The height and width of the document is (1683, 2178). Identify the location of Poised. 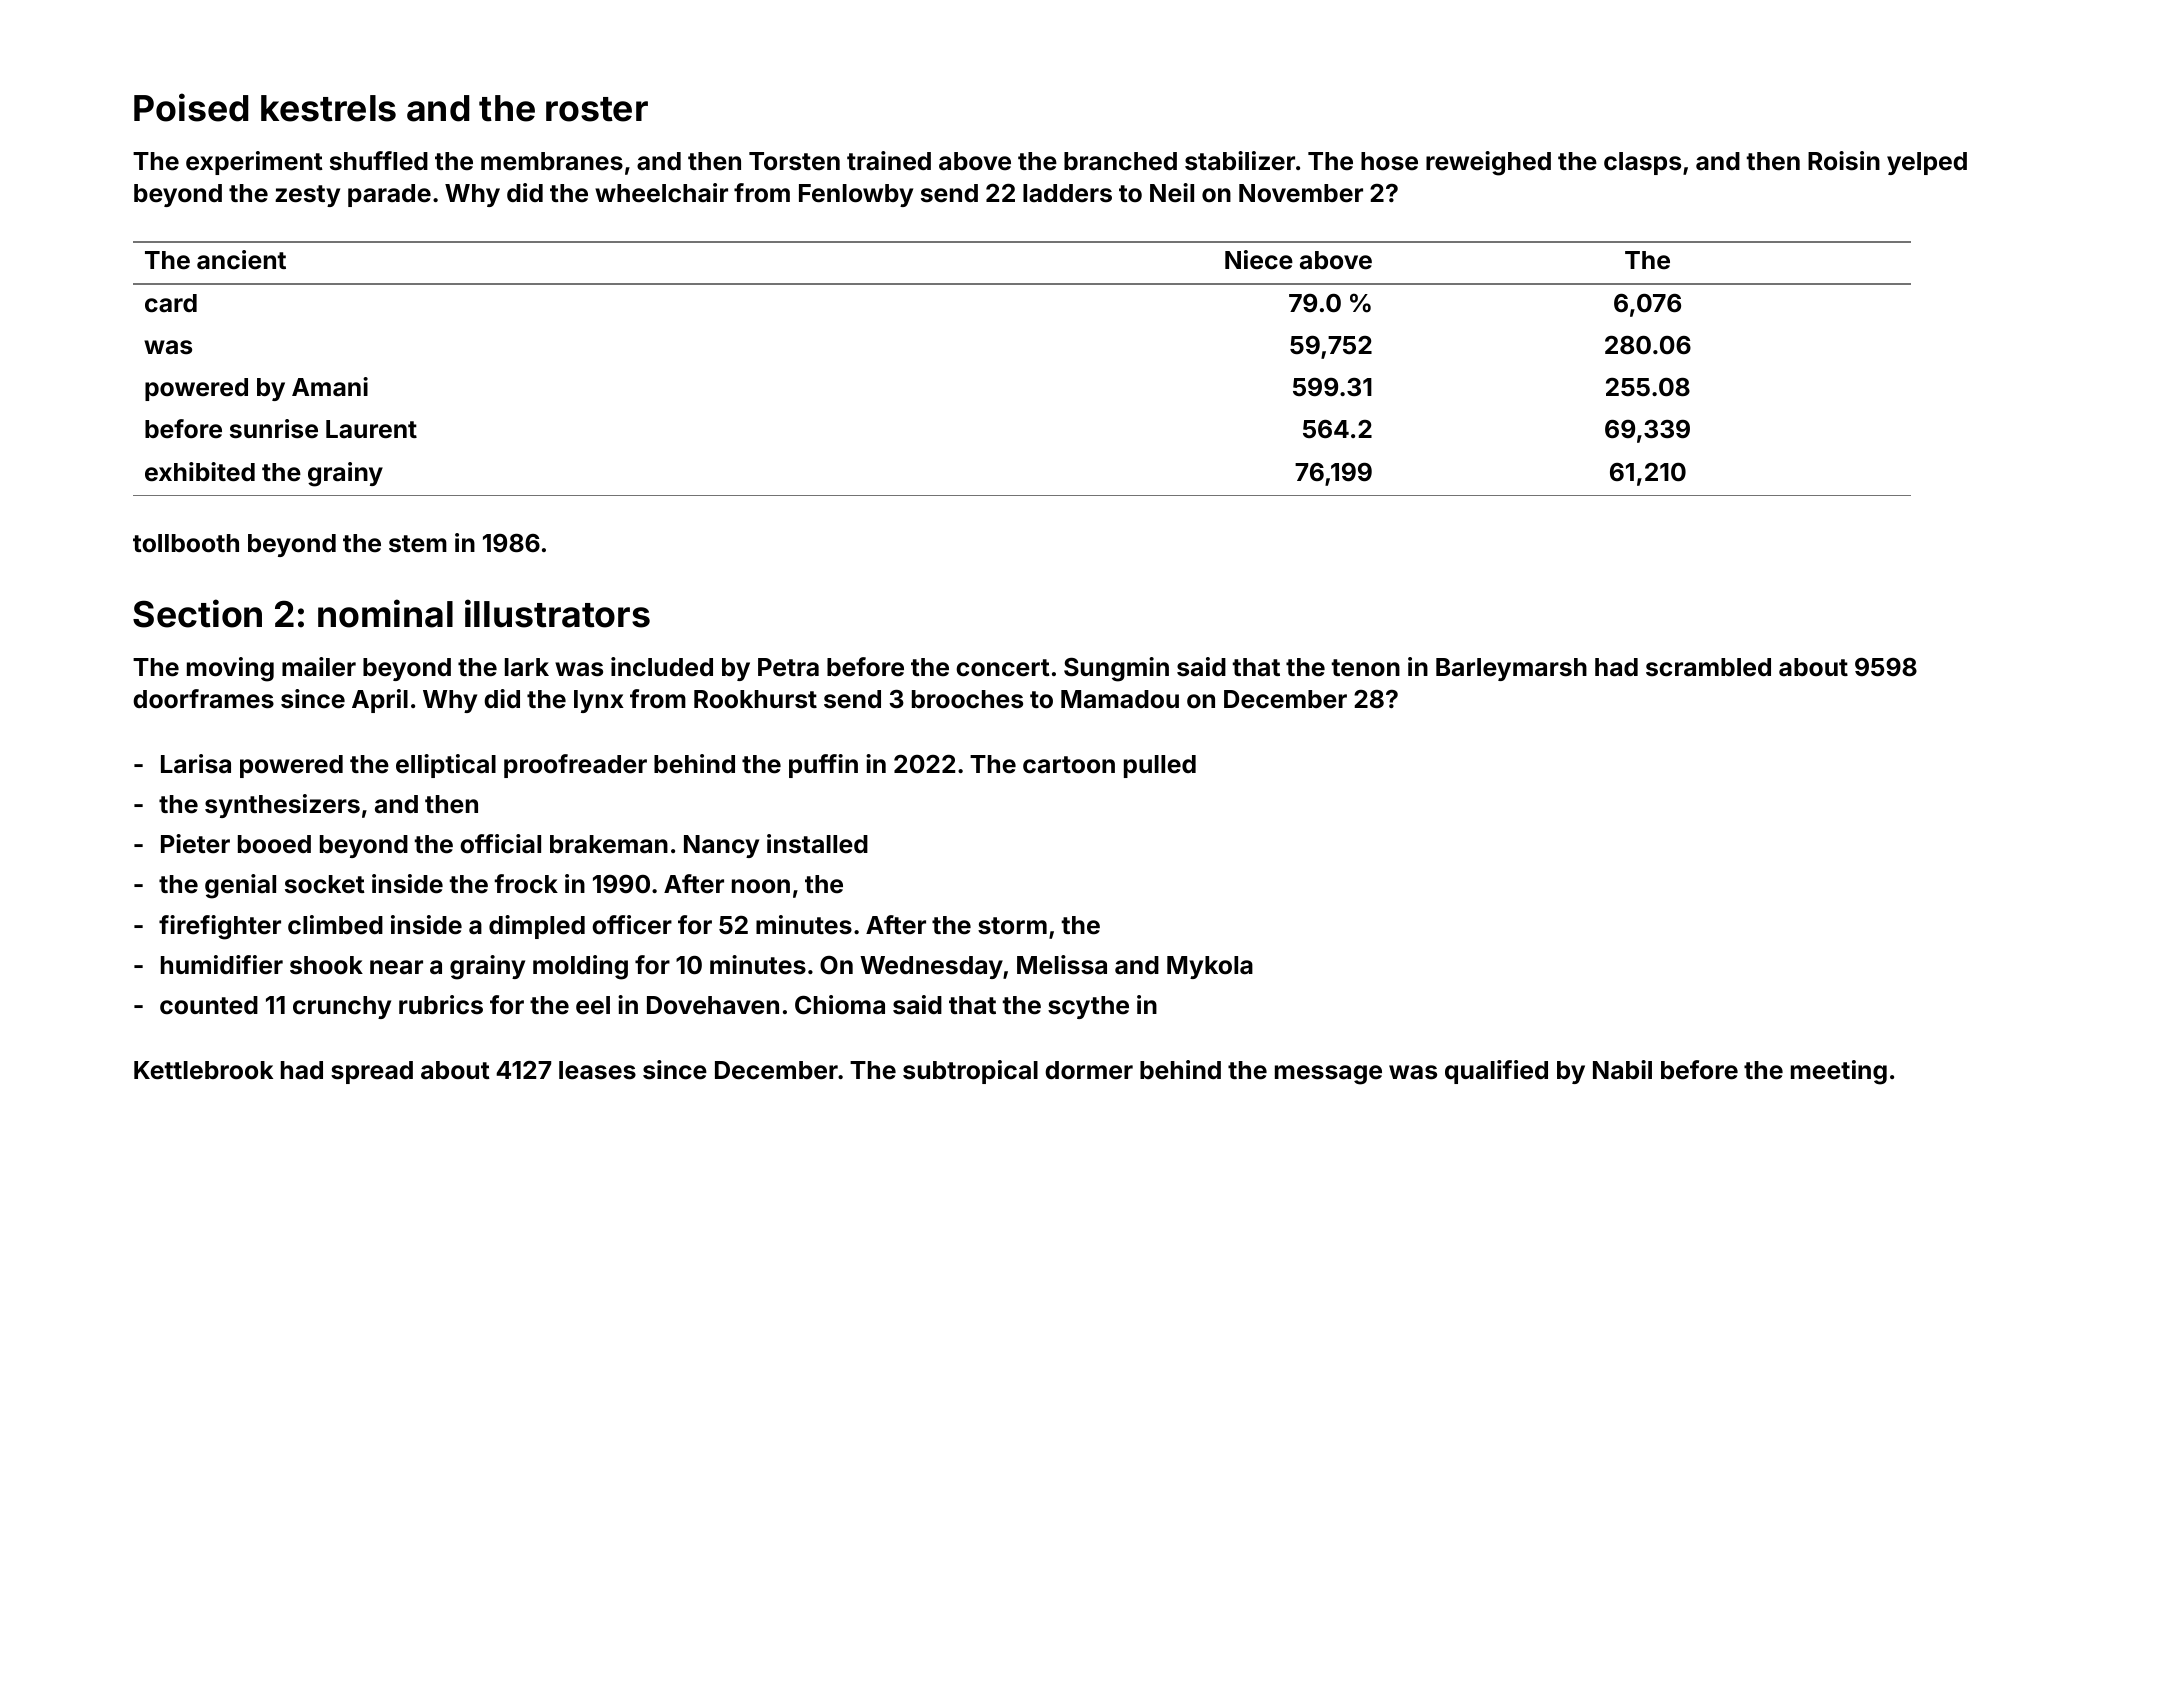
(191, 107).
